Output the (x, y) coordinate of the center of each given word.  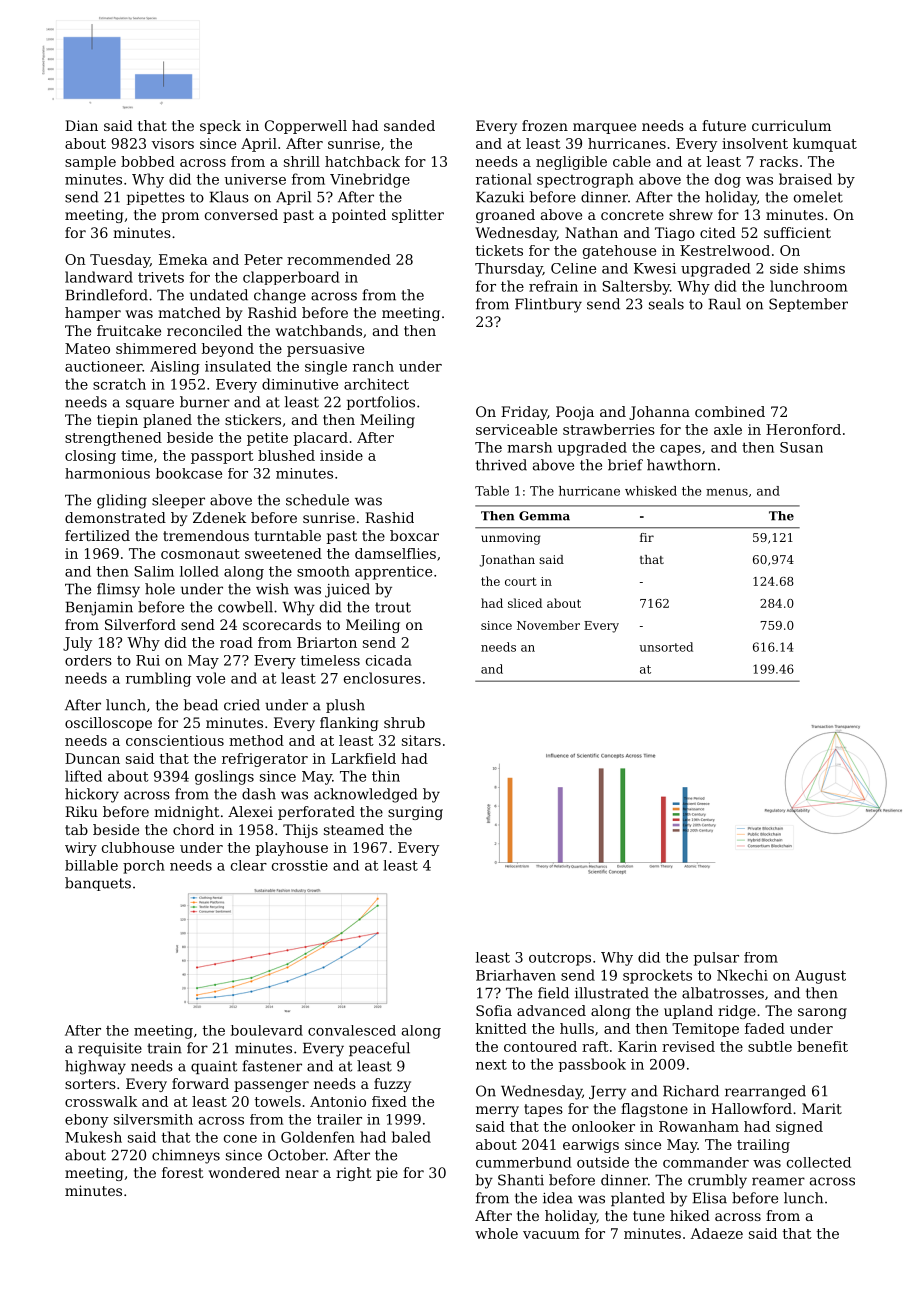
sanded (409, 125)
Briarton (327, 642)
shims (824, 268)
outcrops (560, 959)
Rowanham (699, 1126)
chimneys (186, 1156)
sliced (525, 603)
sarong (822, 1013)
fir (647, 537)
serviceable (516, 429)
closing (90, 457)
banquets (98, 884)
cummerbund (524, 1162)
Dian (81, 125)
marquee (604, 128)
